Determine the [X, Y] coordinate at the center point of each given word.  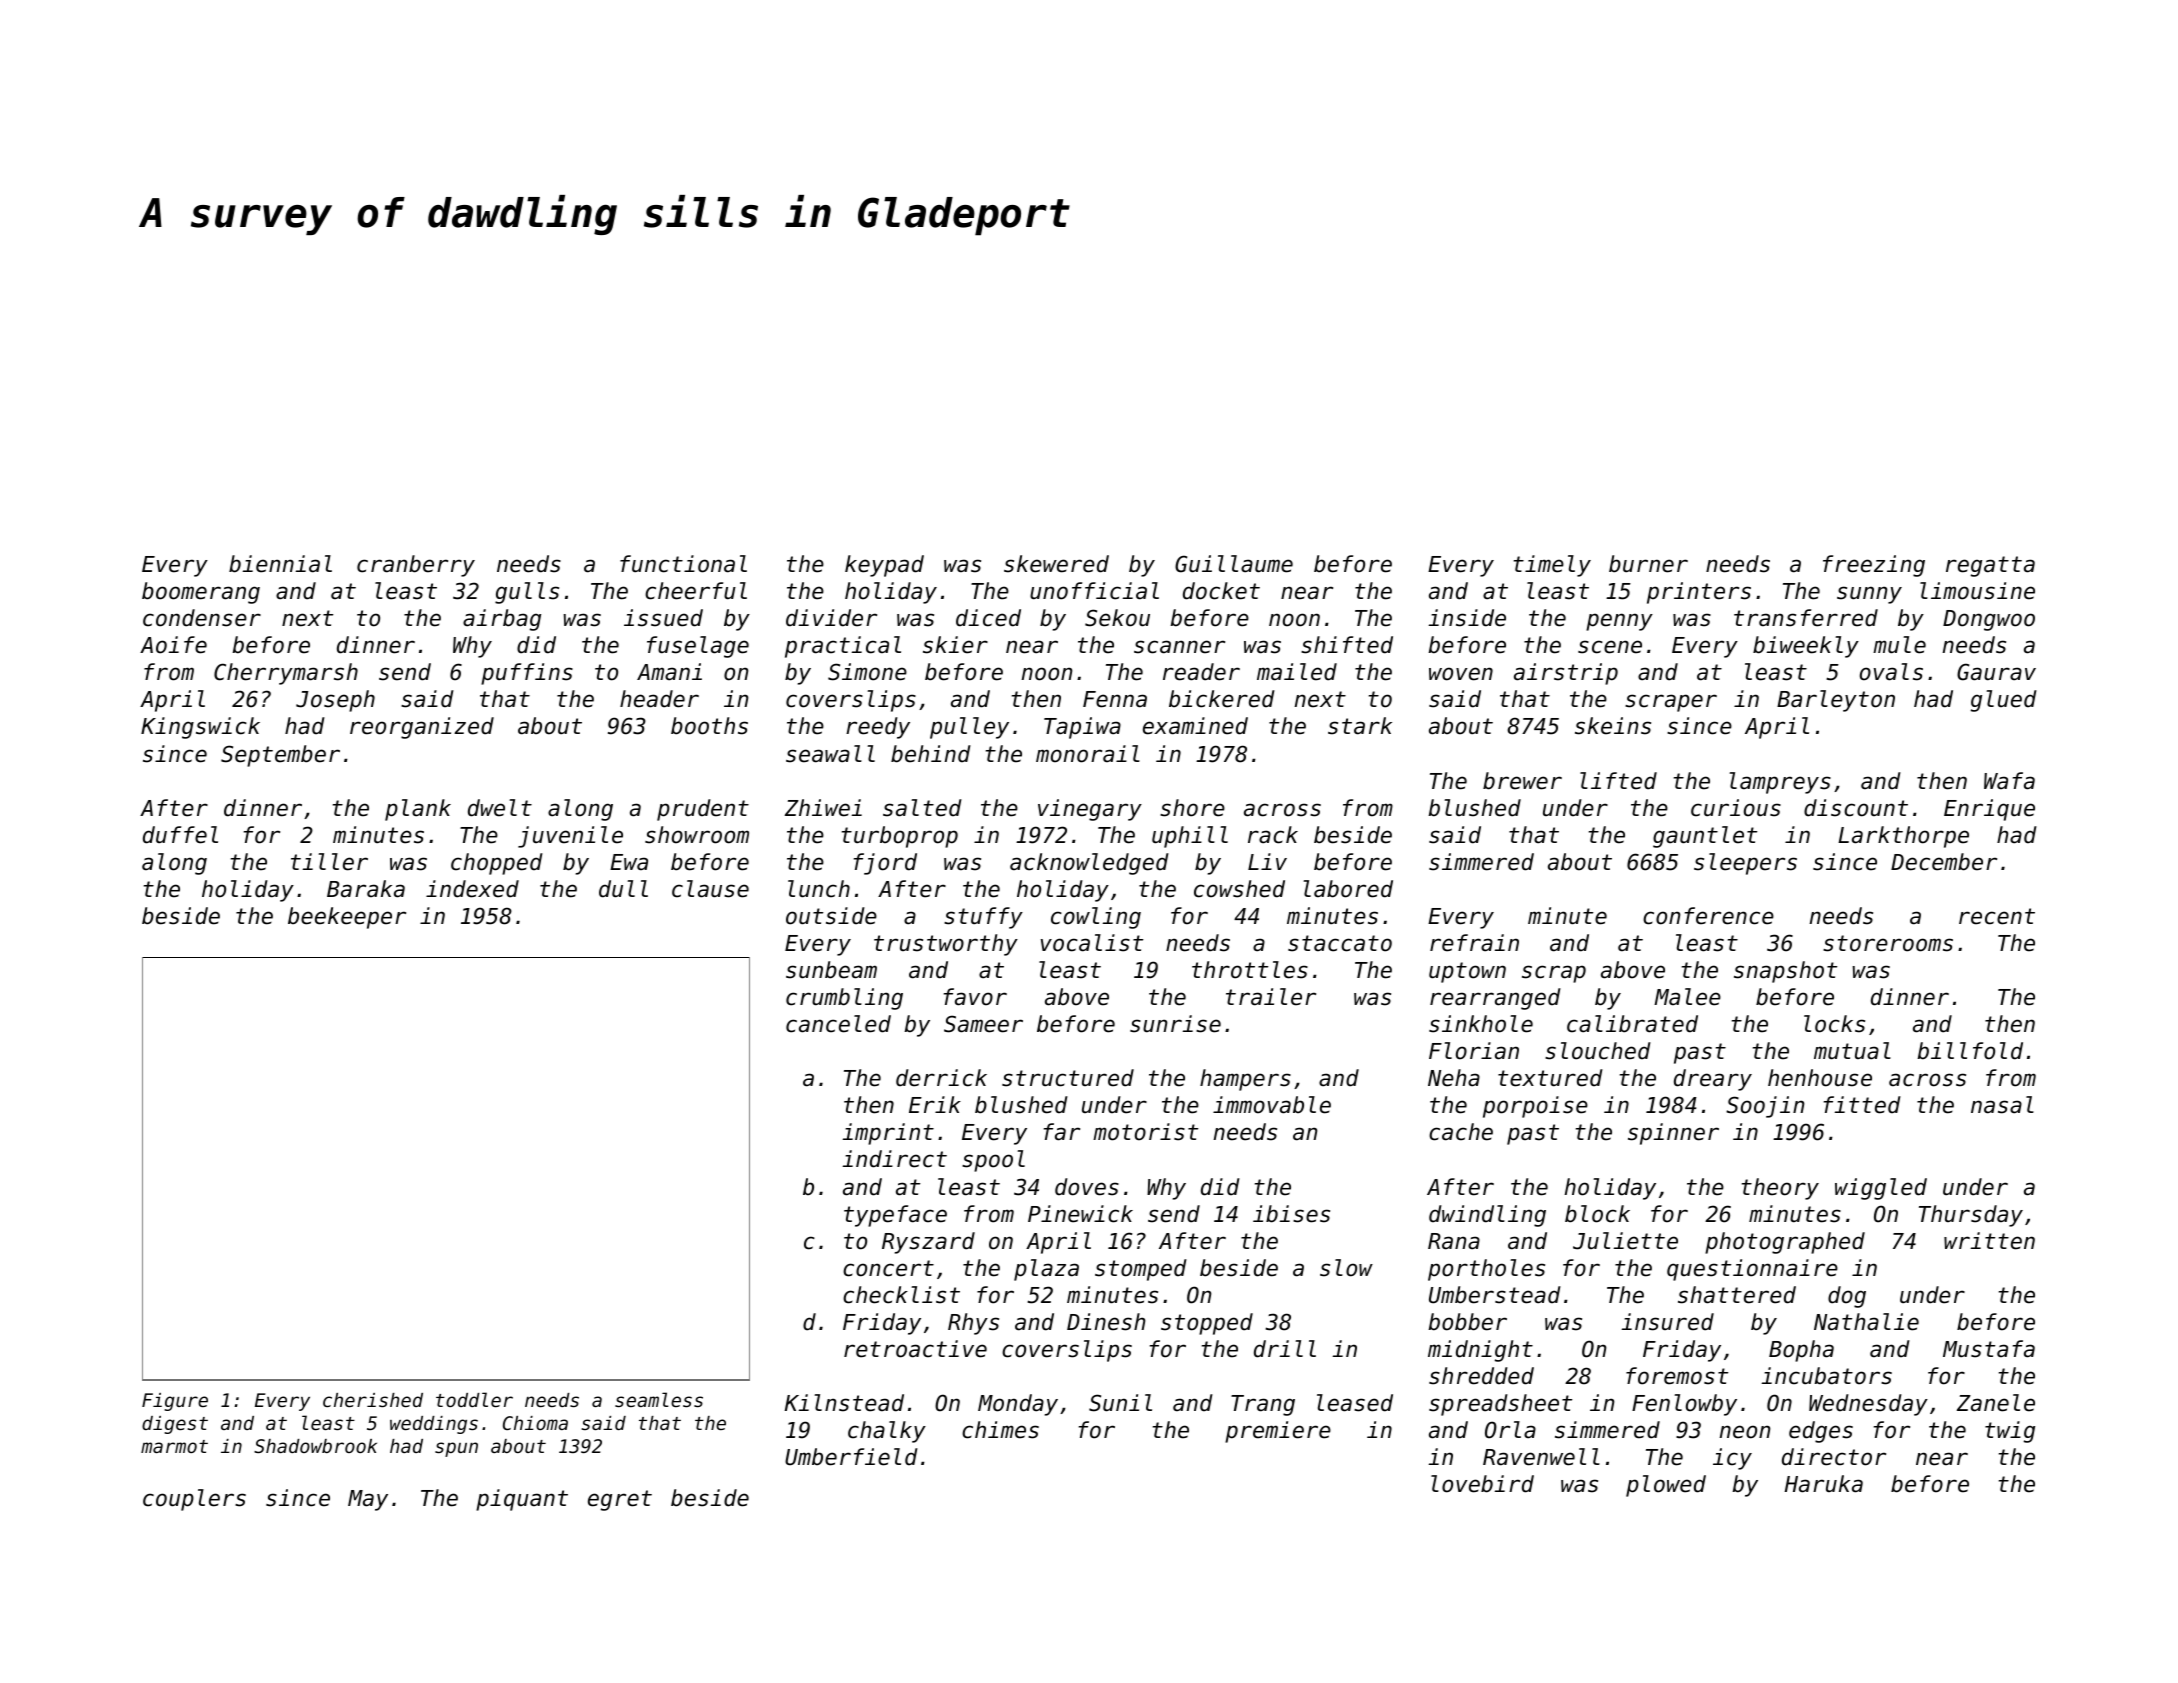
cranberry [416, 566]
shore [1192, 808]
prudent [703, 810]
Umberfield [851, 1457]
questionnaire [1752, 1270]
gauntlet [1705, 837]
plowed [1666, 1486]
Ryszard [928, 1243]
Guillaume [1234, 564]
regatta [1990, 566]
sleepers [1745, 864]
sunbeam [831, 970]
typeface [895, 1216]
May [368, 1500]
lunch [819, 889]
